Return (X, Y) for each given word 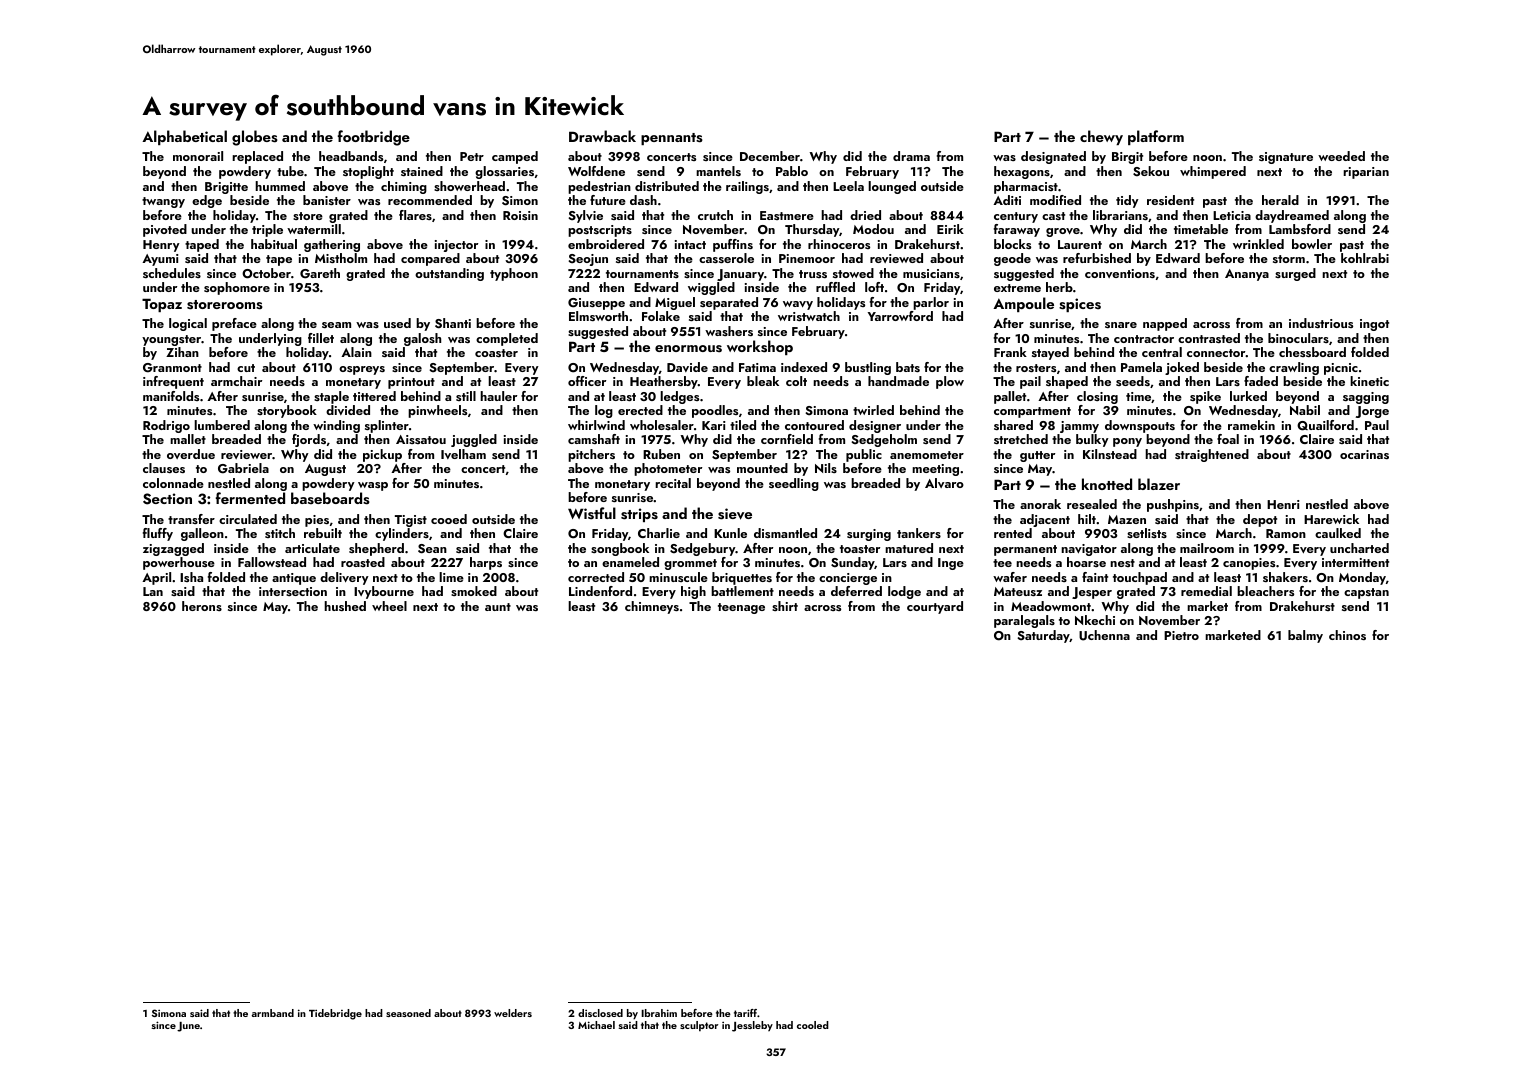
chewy (1101, 137)
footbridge (374, 138)
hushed (345, 606)
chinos (1347, 635)
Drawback (602, 136)
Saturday (1043, 636)
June (188, 1027)
